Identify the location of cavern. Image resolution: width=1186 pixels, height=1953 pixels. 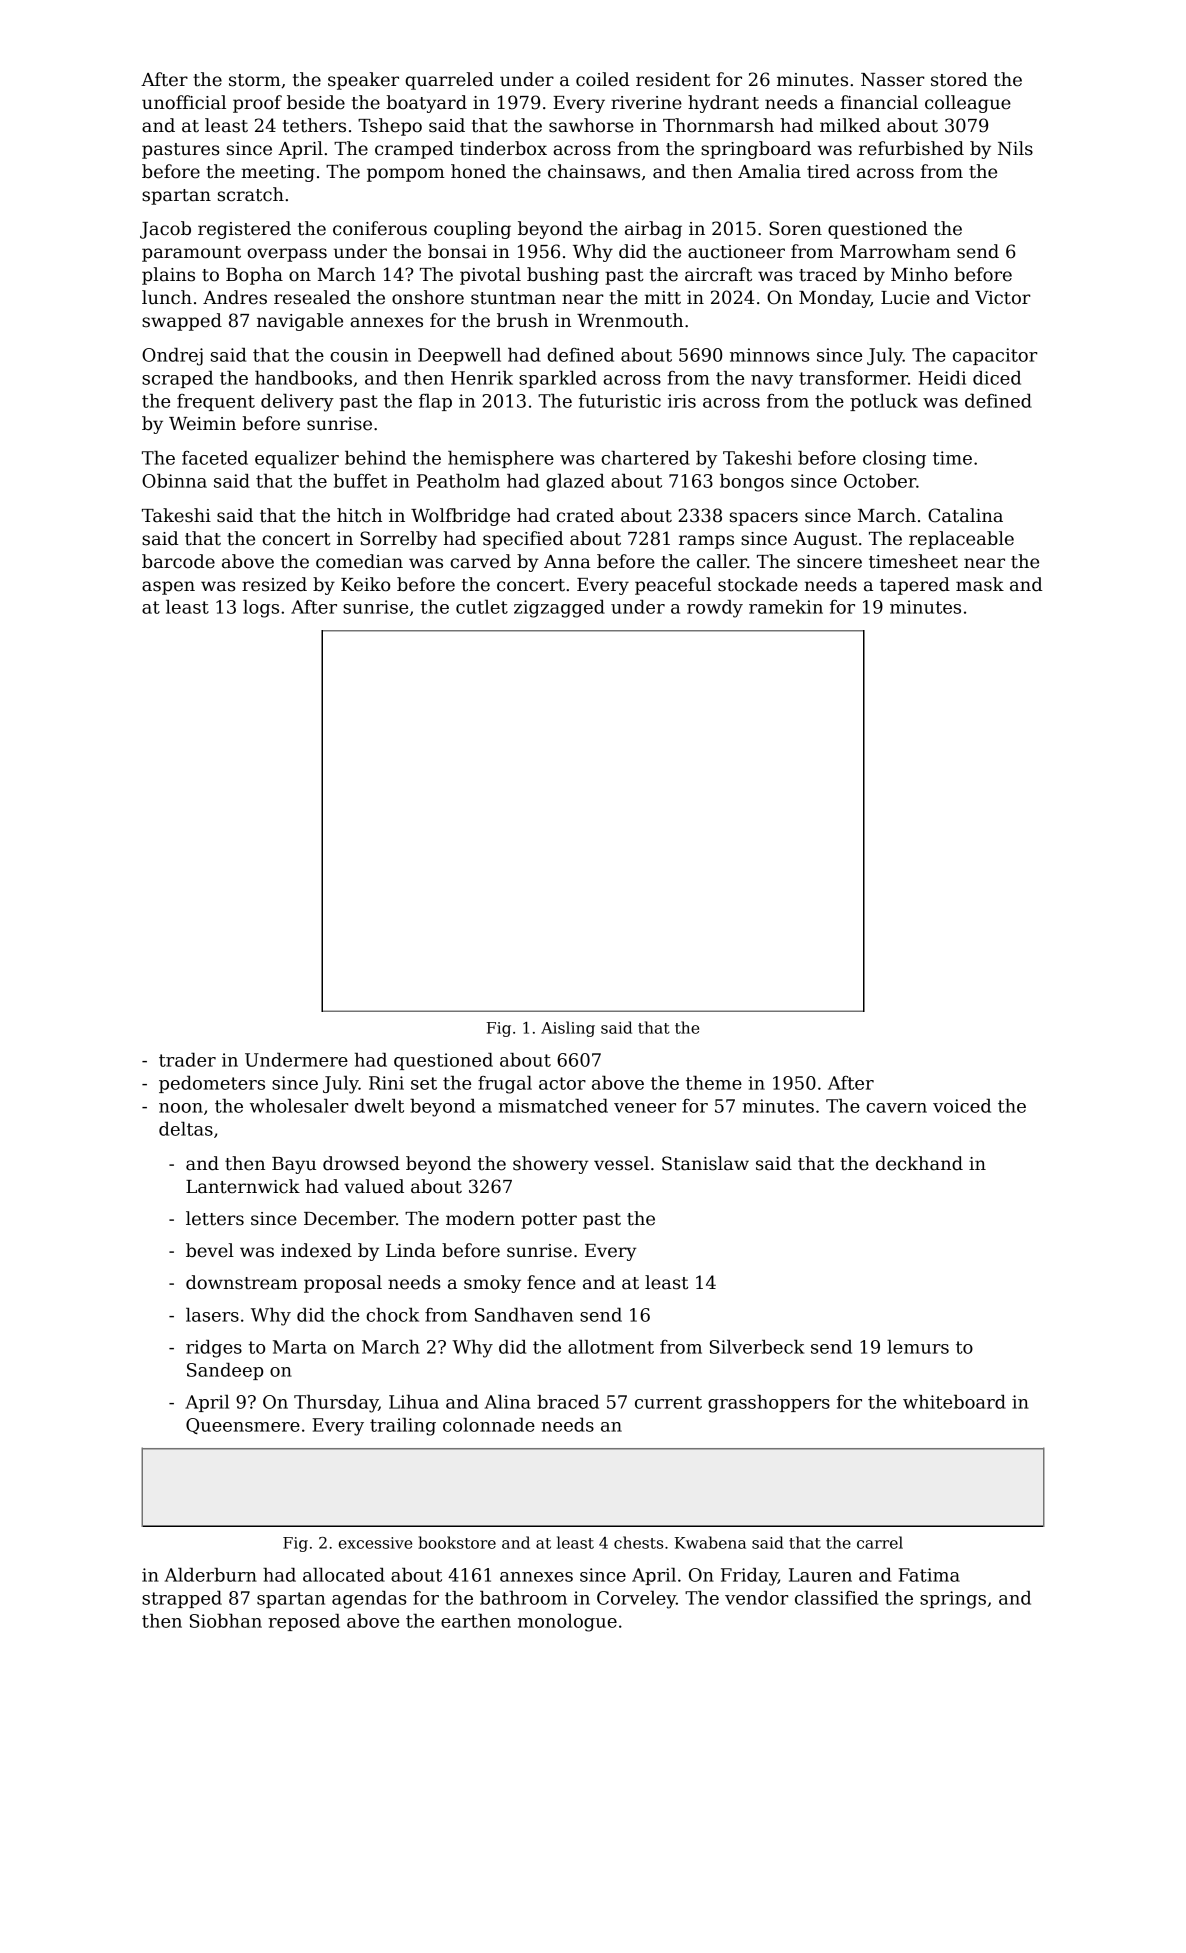
(896, 1108).
